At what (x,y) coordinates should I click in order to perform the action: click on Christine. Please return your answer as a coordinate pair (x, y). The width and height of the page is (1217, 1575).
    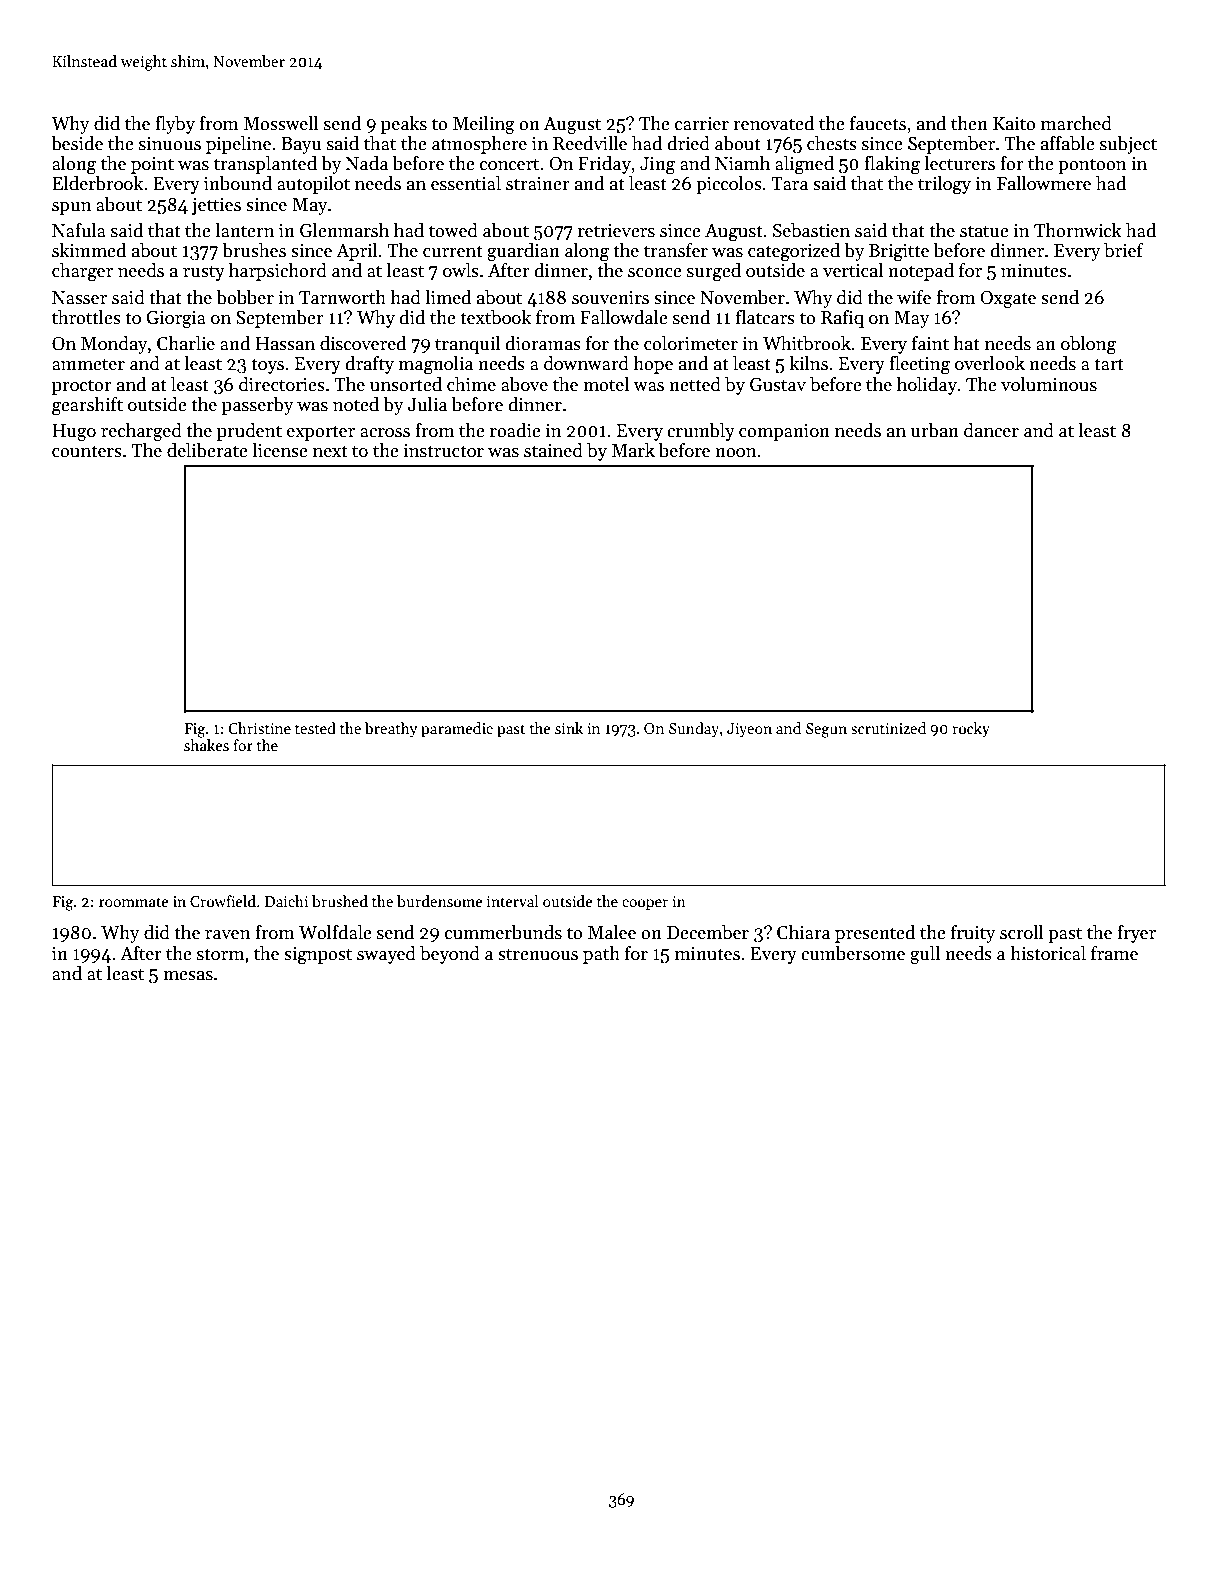
    Looking at the image, I should click on (259, 728).
